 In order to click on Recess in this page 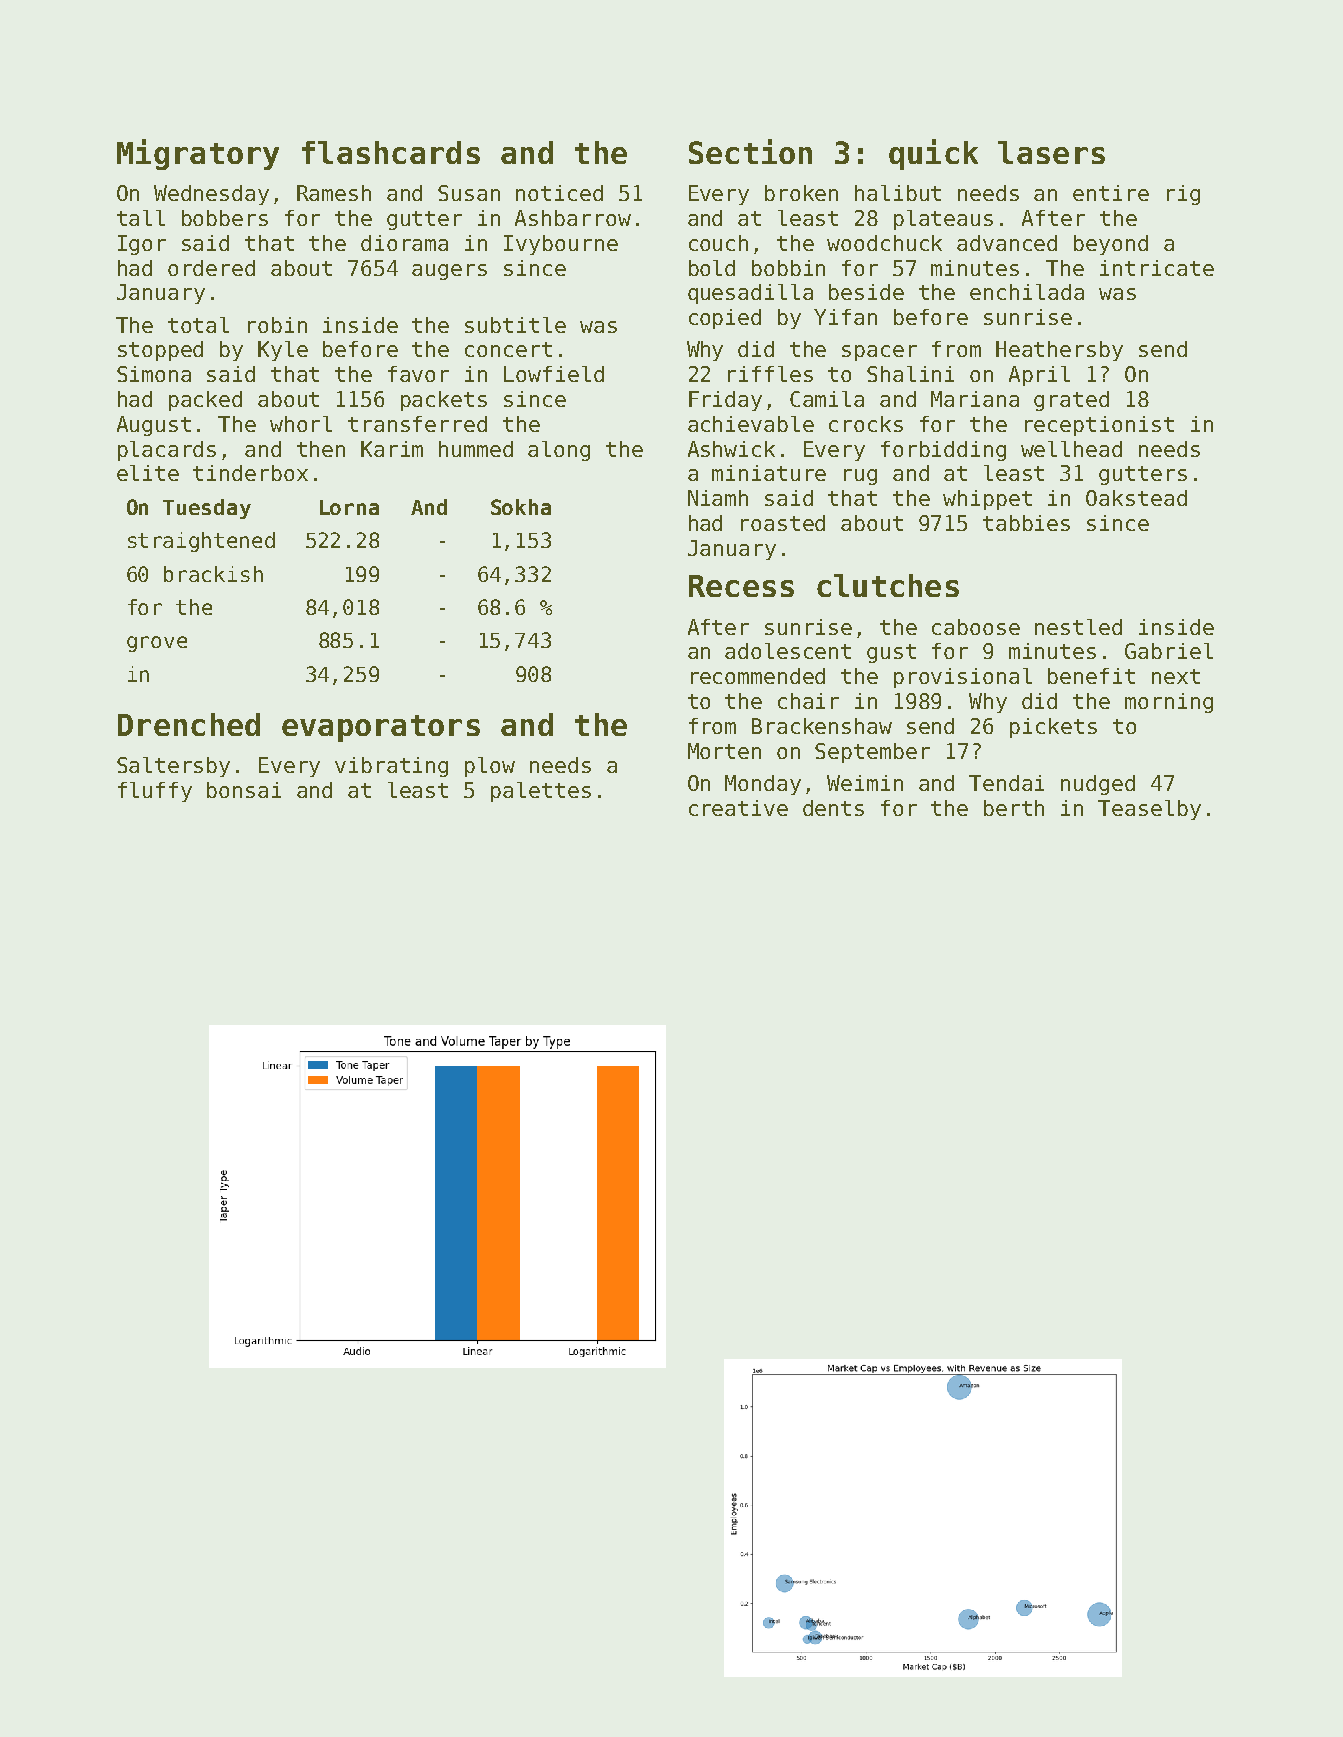, I will do `click(741, 586)`.
